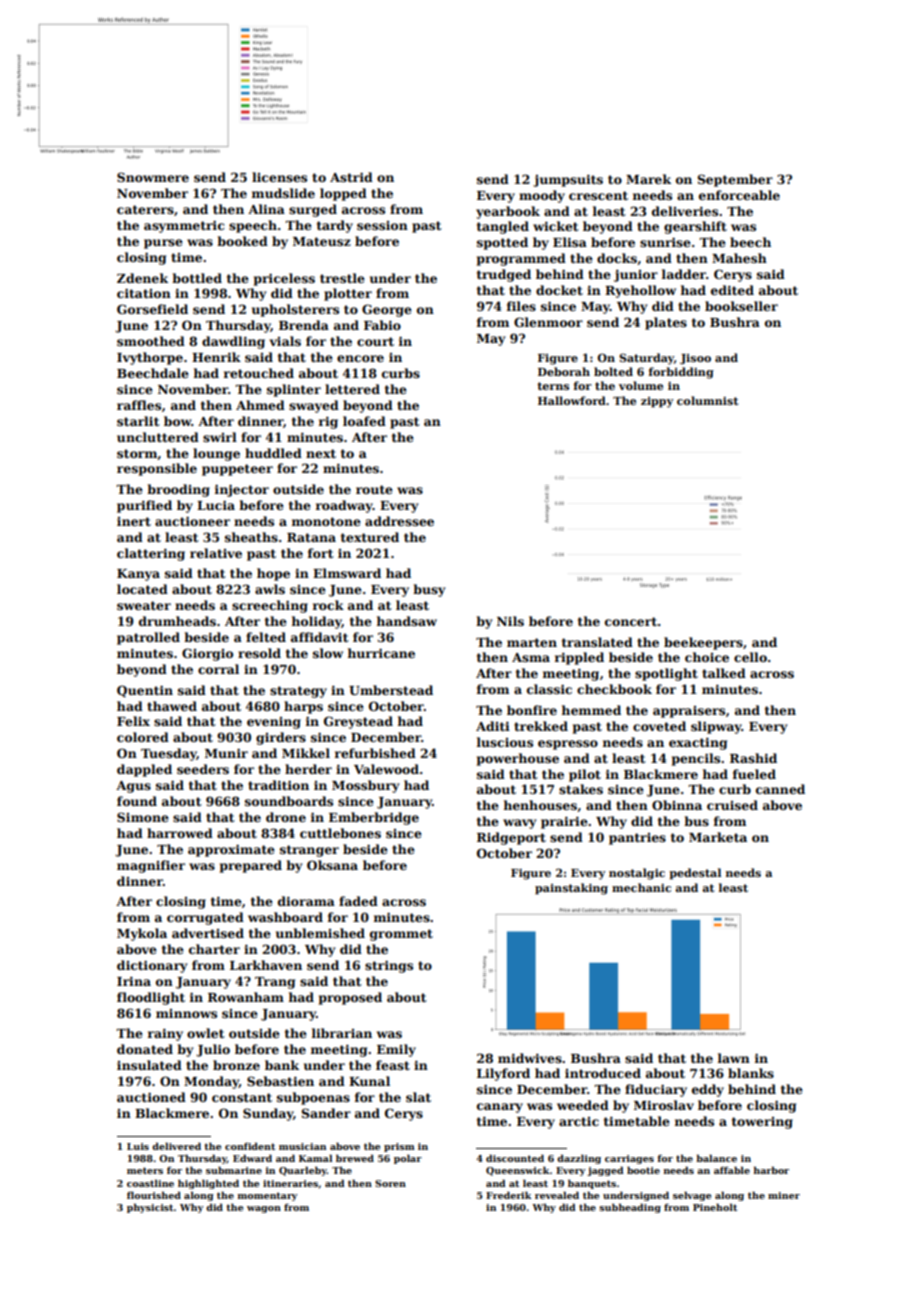 The image size is (924, 1308). What do you see at coordinates (762, 1123) in the document?
I see `towering` at bounding box center [762, 1123].
